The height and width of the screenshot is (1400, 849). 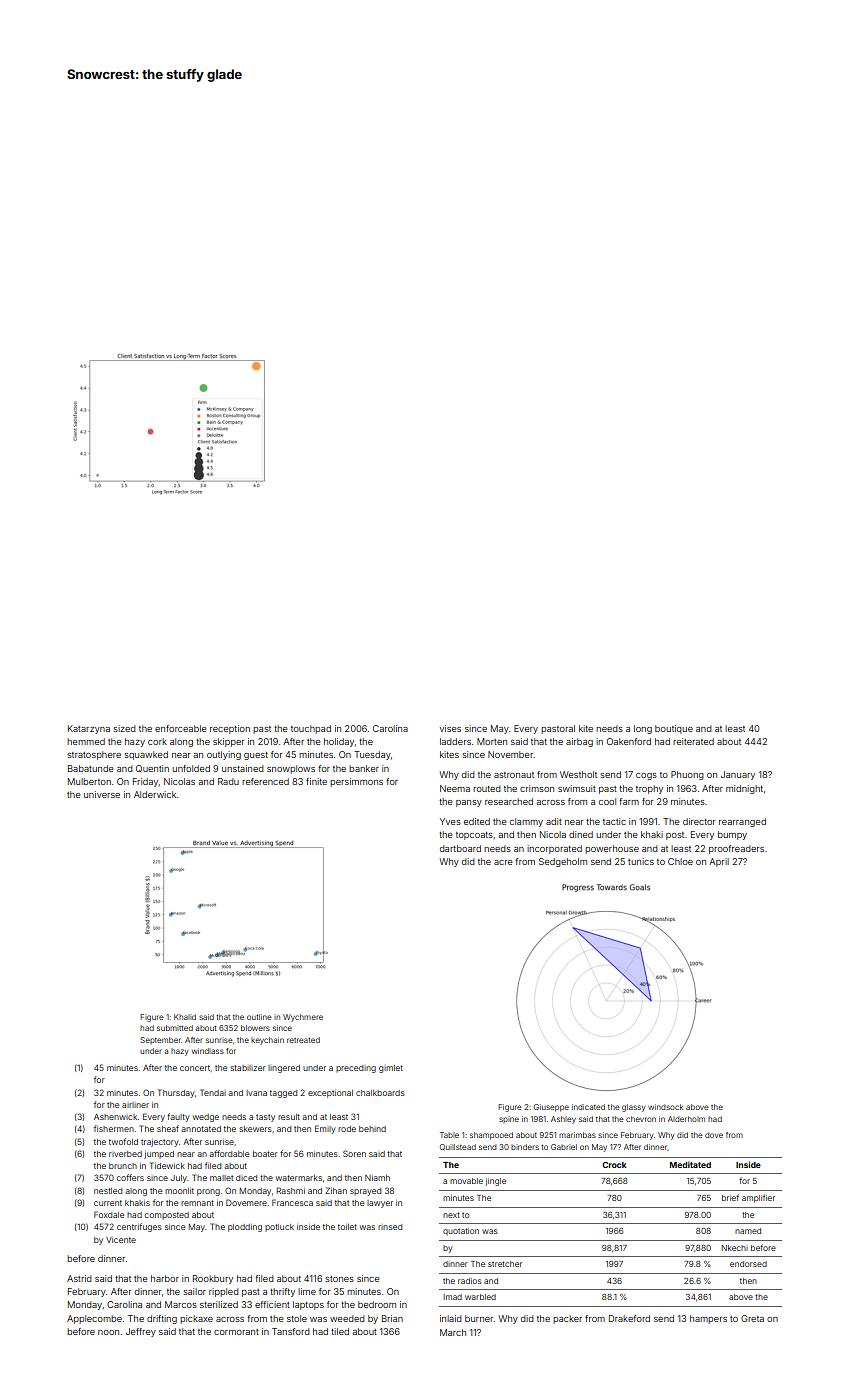 I want to click on touchpad, so click(x=311, y=729).
